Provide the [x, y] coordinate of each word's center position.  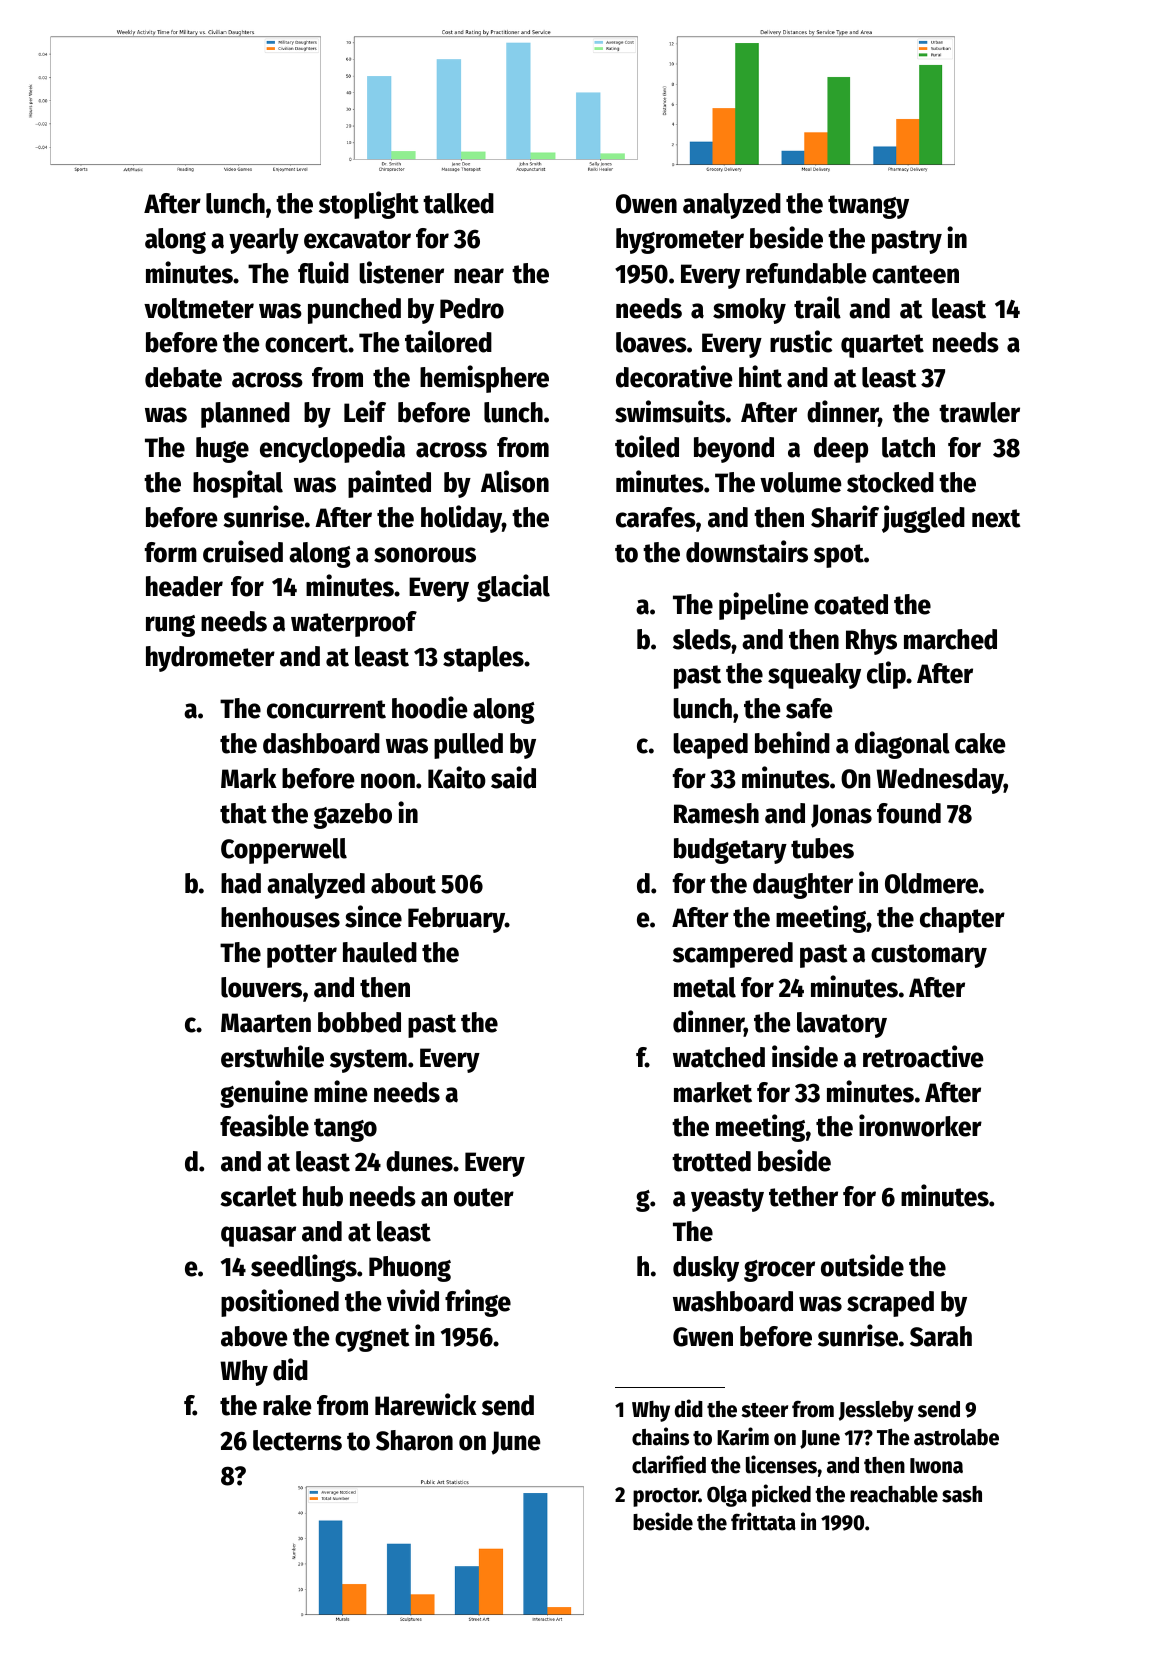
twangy [868, 207]
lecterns [297, 1440]
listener [401, 272]
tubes [822, 848]
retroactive [923, 1056]
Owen [646, 204]
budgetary [730, 851]
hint [760, 376]
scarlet [258, 1196]
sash [962, 1494]
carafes [656, 517]
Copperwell [284, 851]
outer [484, 1197]
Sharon [414, 1440]
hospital [238, 484]
